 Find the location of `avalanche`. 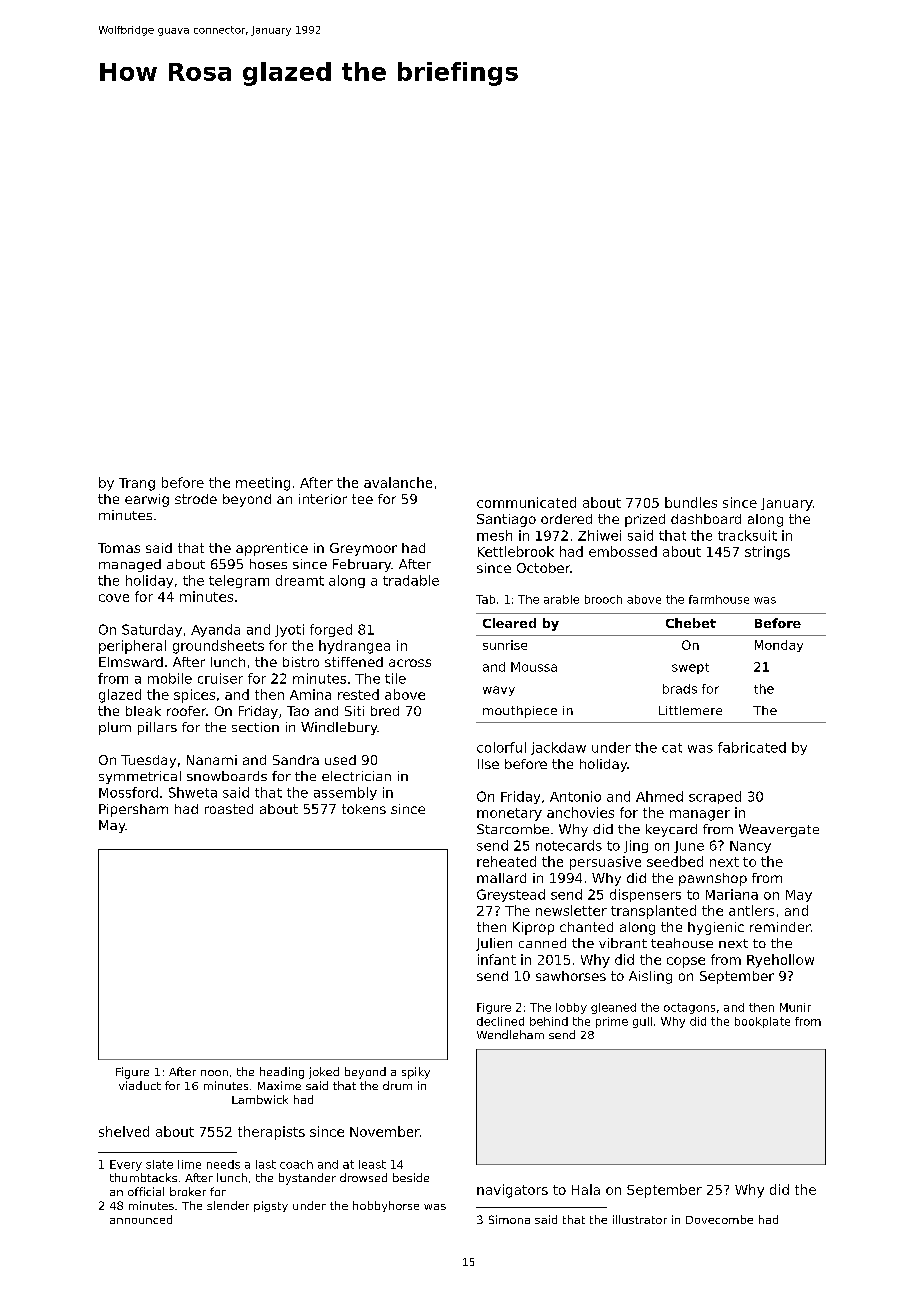

avalanche is located at coordinates (398, 482).
